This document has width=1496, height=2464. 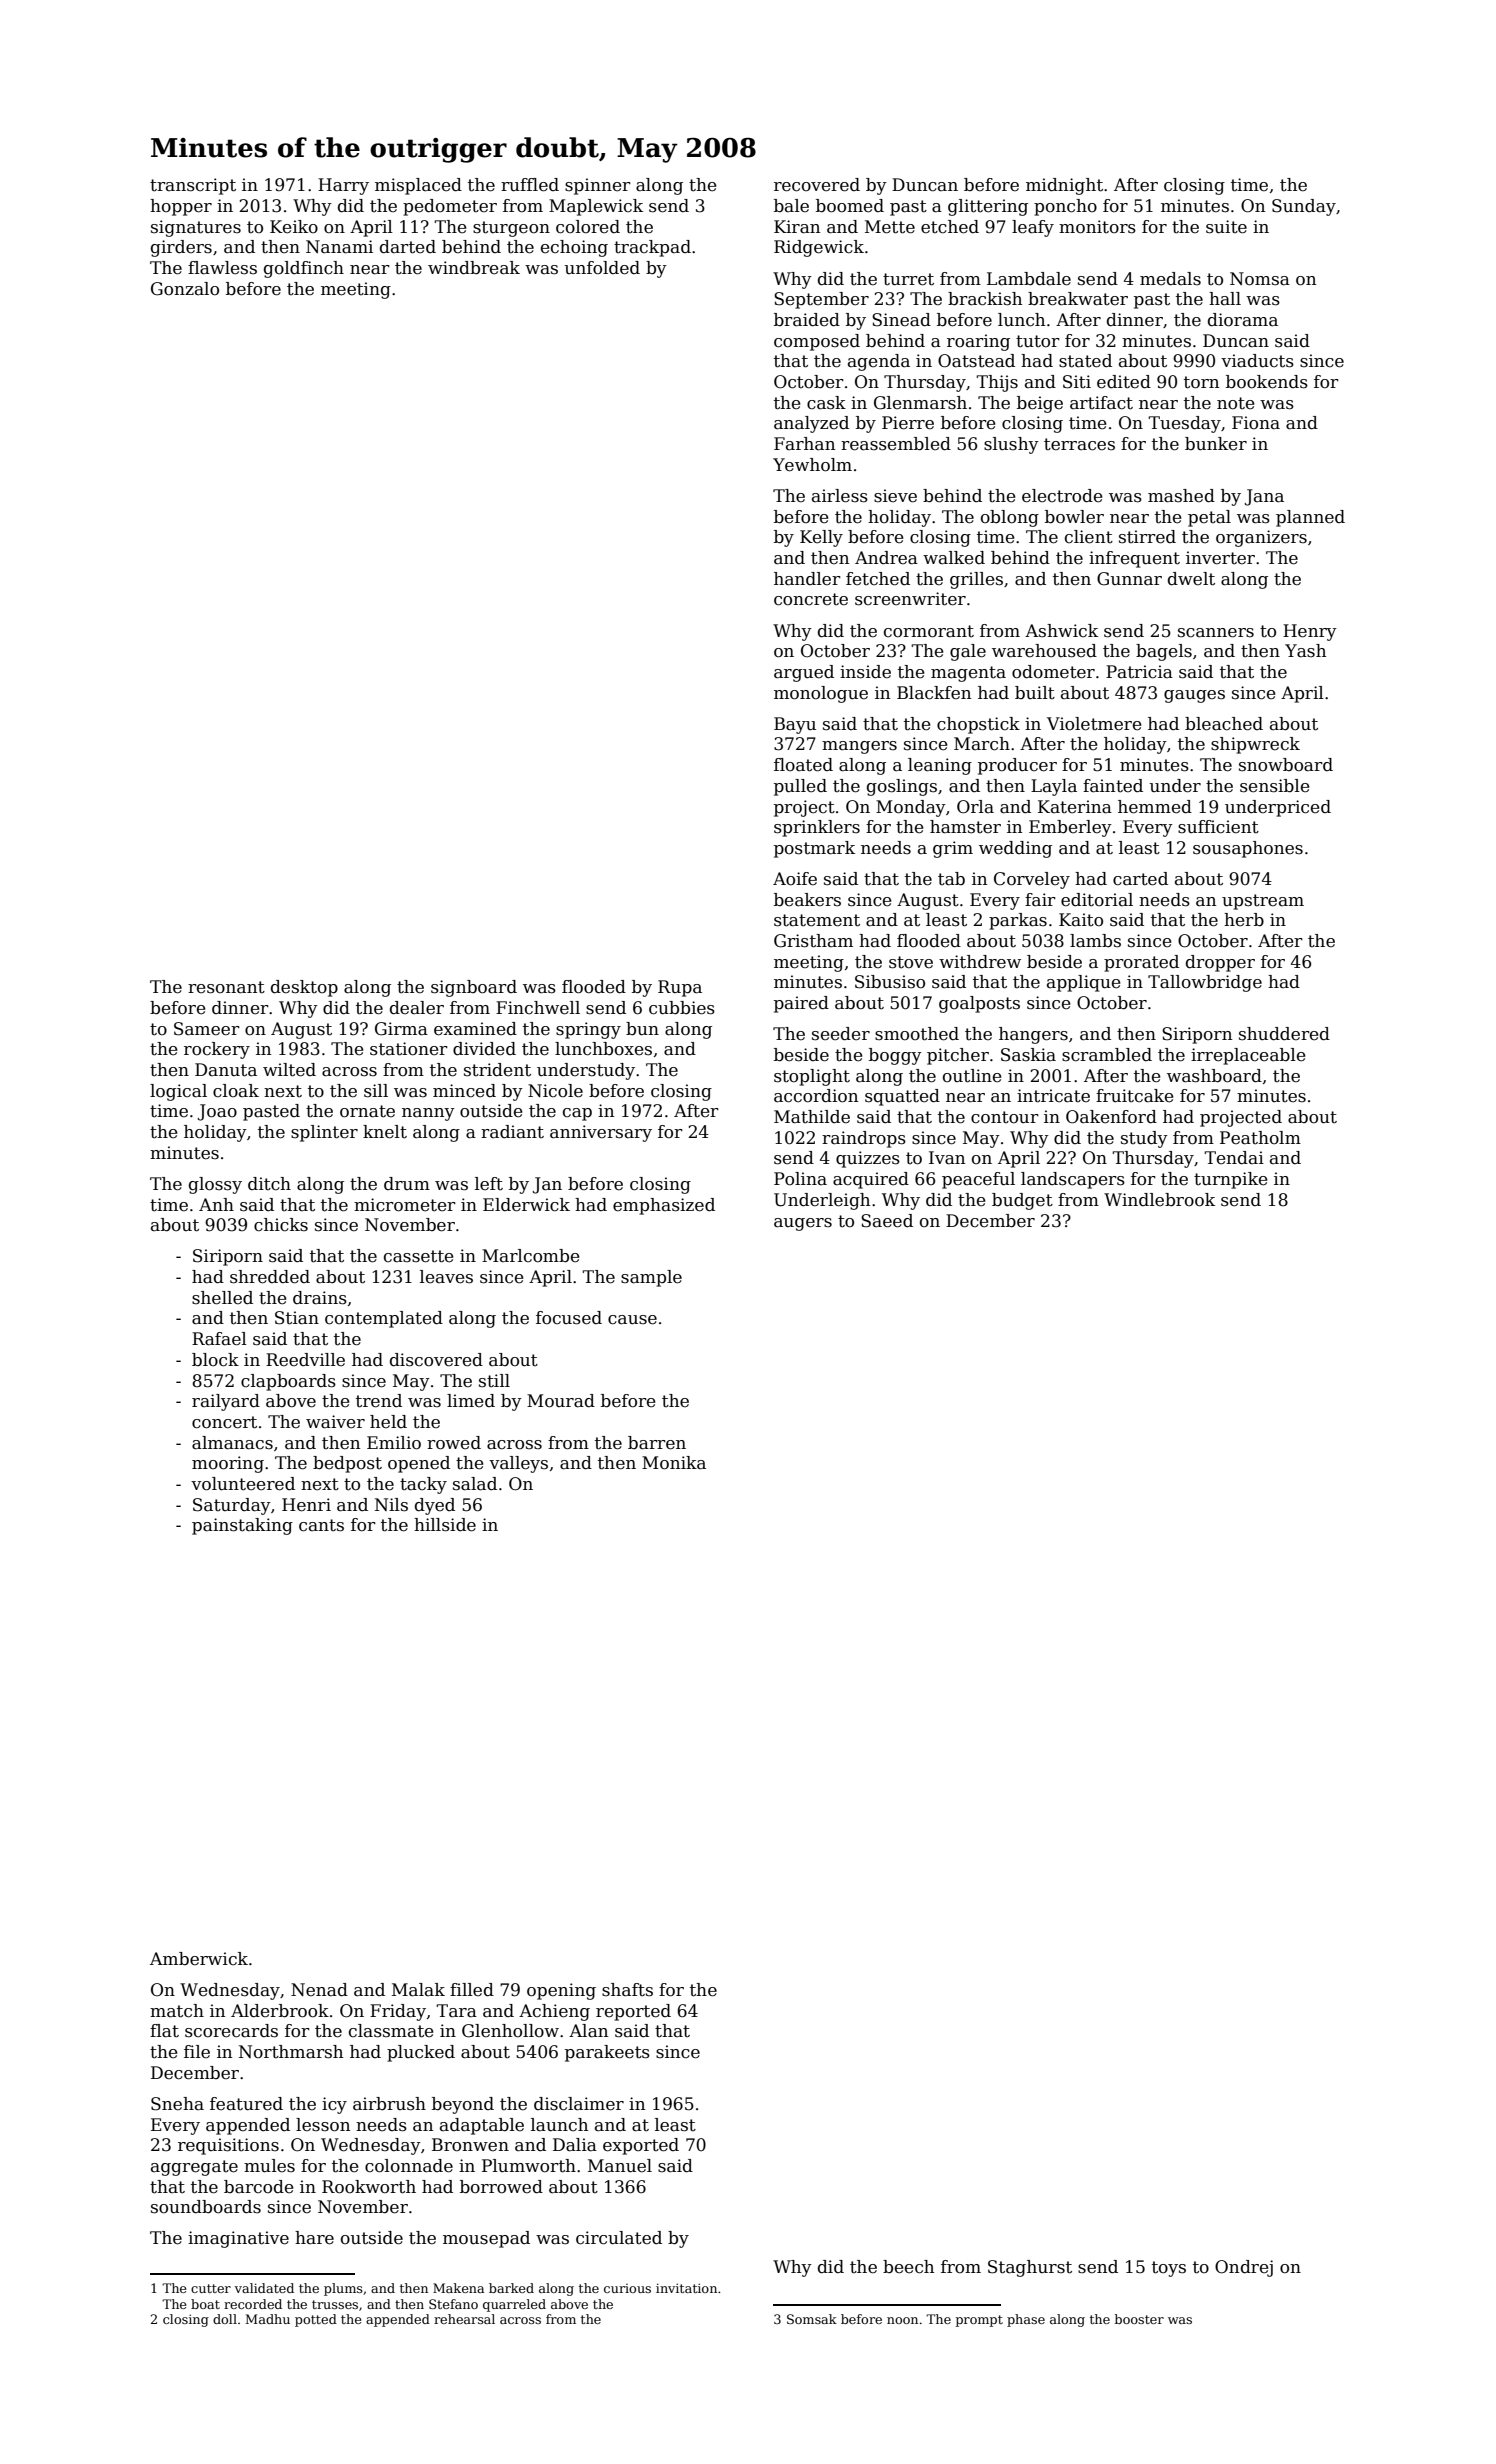 What do you see at coordinates (1260, 279) in the document?
I see `Nomsa` at bounding box center [1260, 279].
